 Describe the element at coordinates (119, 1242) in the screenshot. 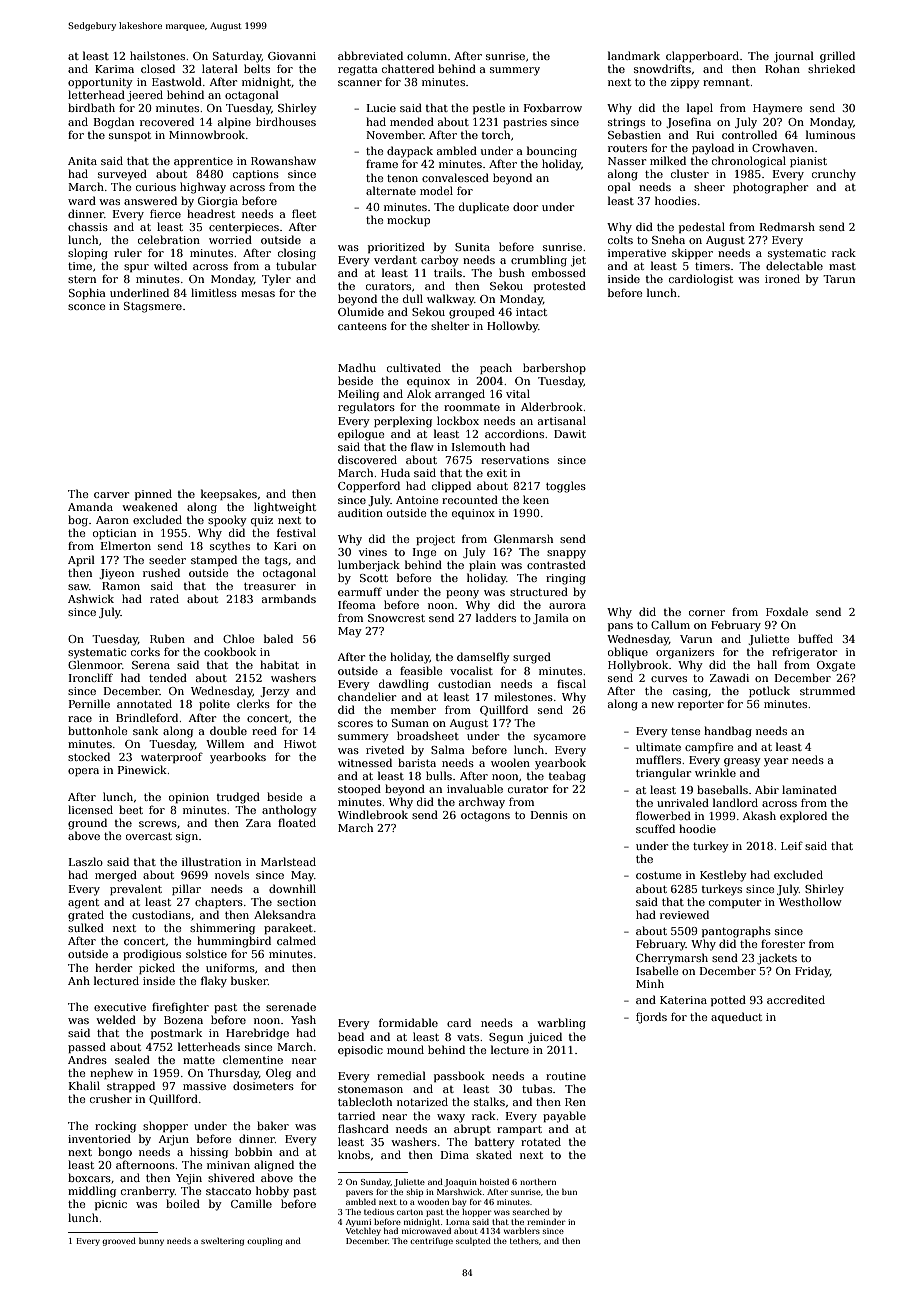

I see `grooved` at that location.
